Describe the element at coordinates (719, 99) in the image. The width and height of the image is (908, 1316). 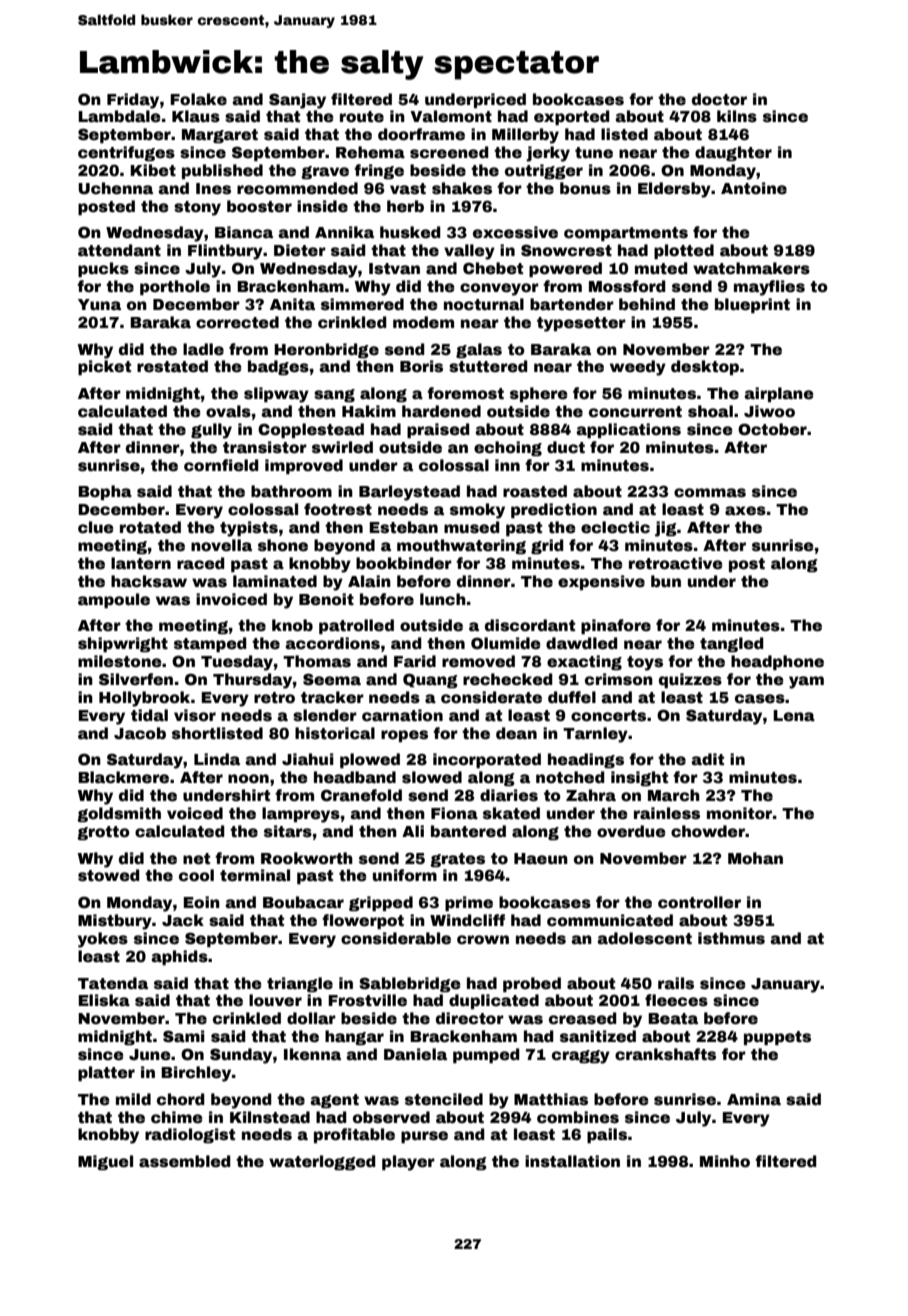
I see `doctor` at that location.
